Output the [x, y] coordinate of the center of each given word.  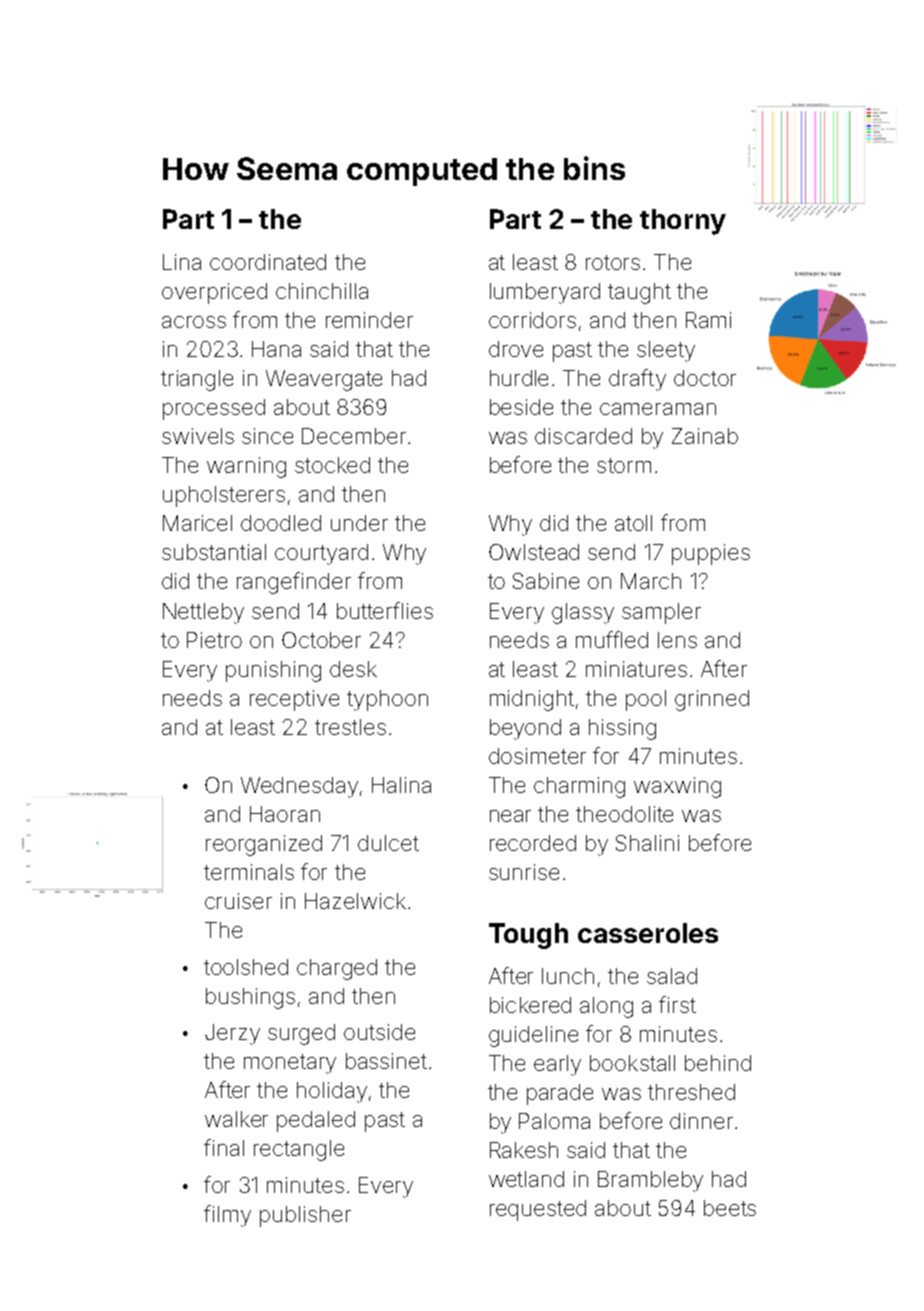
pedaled [316, 1121]
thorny [683, 222]
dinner [701, 1121]
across [194, 322]
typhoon [387, 700]
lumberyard [545, 293]
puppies [711, 554]
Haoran [285, 814]
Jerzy [232, 1034]
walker [236, 1119]
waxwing [677, 787]
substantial [214, 552]
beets [730, 1208]
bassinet [386, 1061]
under [359, 523]
